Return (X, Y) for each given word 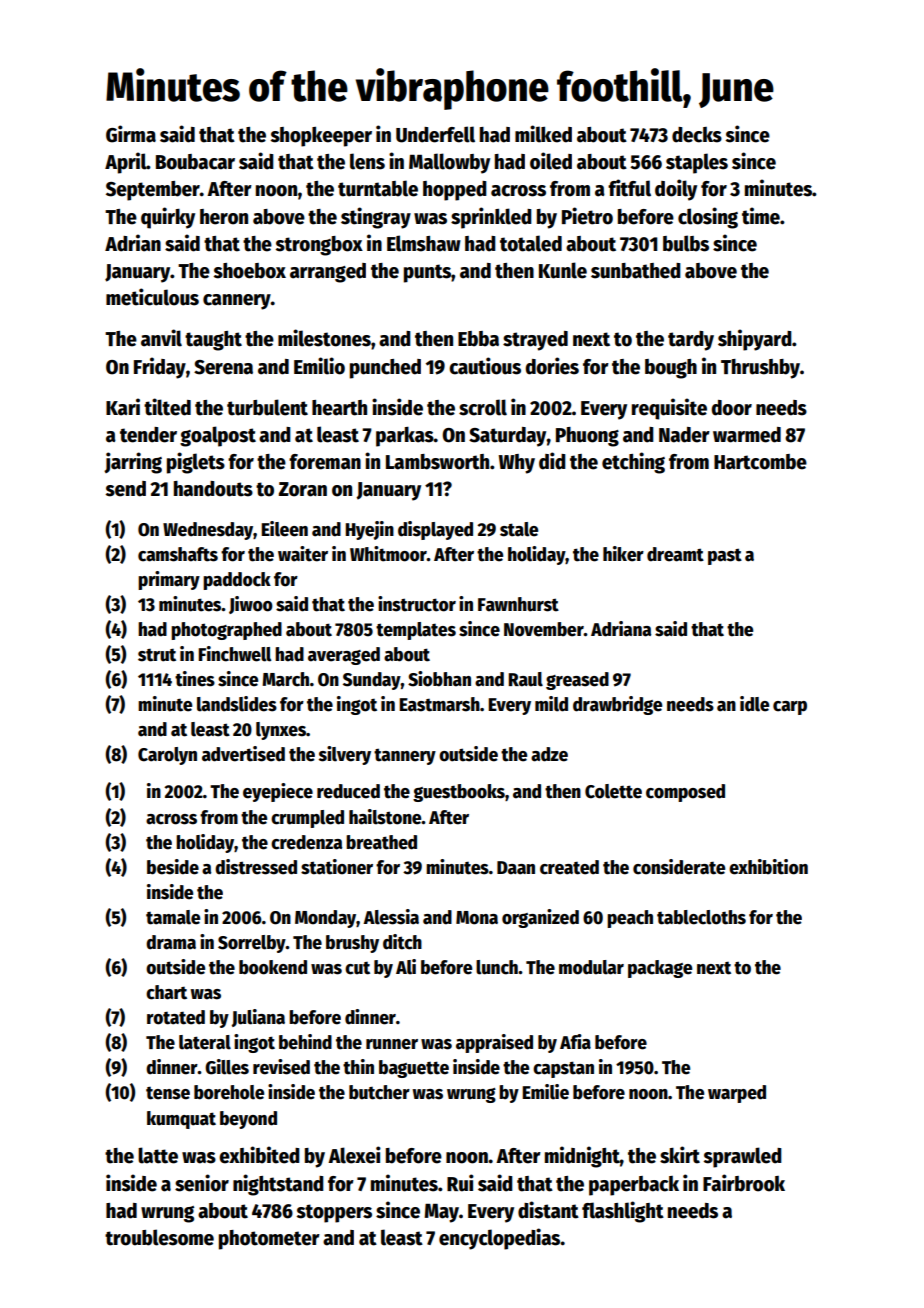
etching (633, 463)
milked (543, 134)
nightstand (278, 1185)
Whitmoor (388, 554)
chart (166, 992)
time (761, 216)
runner (392, 1044)
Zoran (303, 489)
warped (737, 1094)
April (126, 163)
